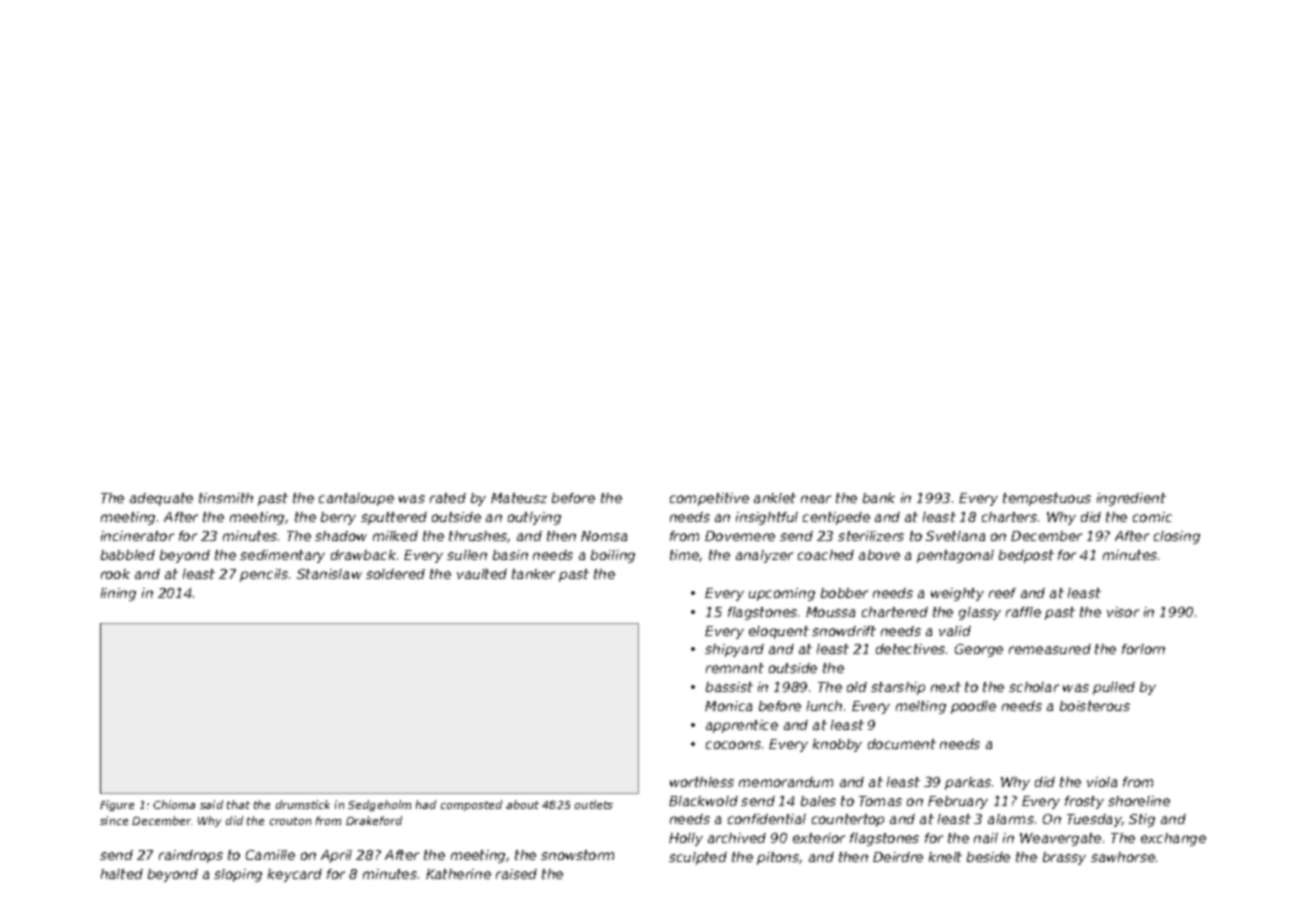 The image size is (1308, 924). I want to click on ingredient, so click(1131, 499).
